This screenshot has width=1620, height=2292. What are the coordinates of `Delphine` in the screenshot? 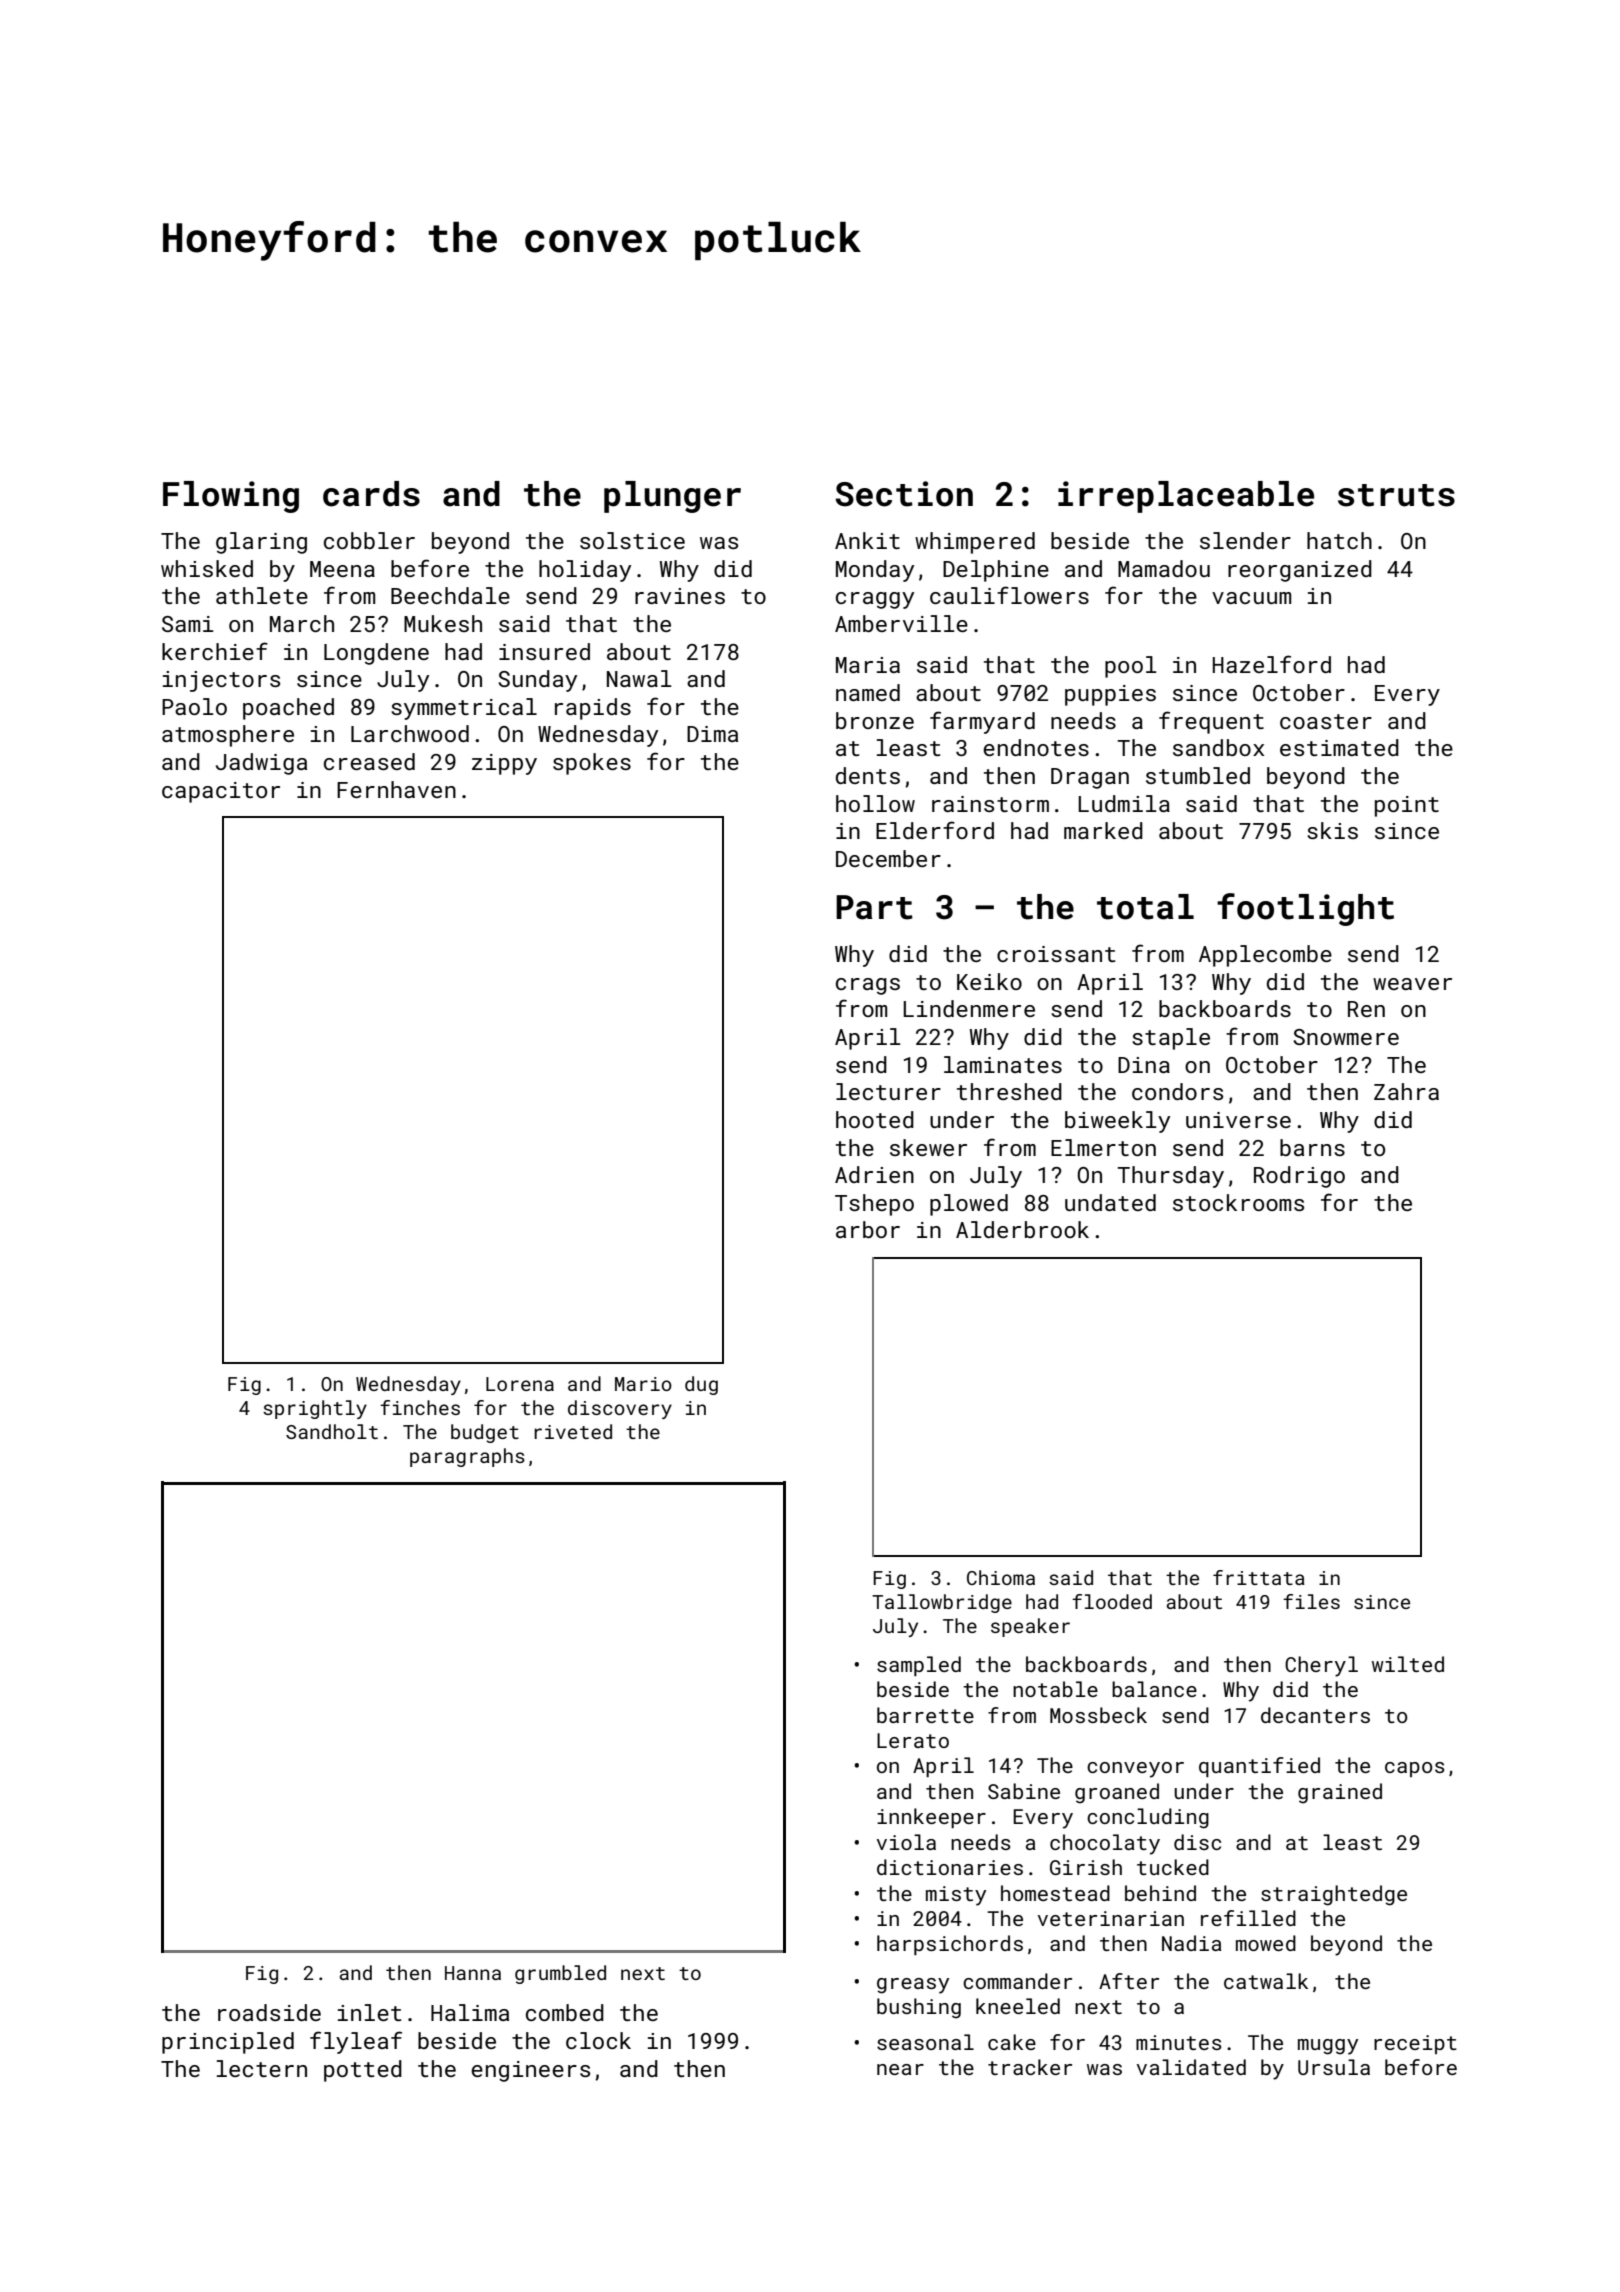 It's located at (996, 571).
